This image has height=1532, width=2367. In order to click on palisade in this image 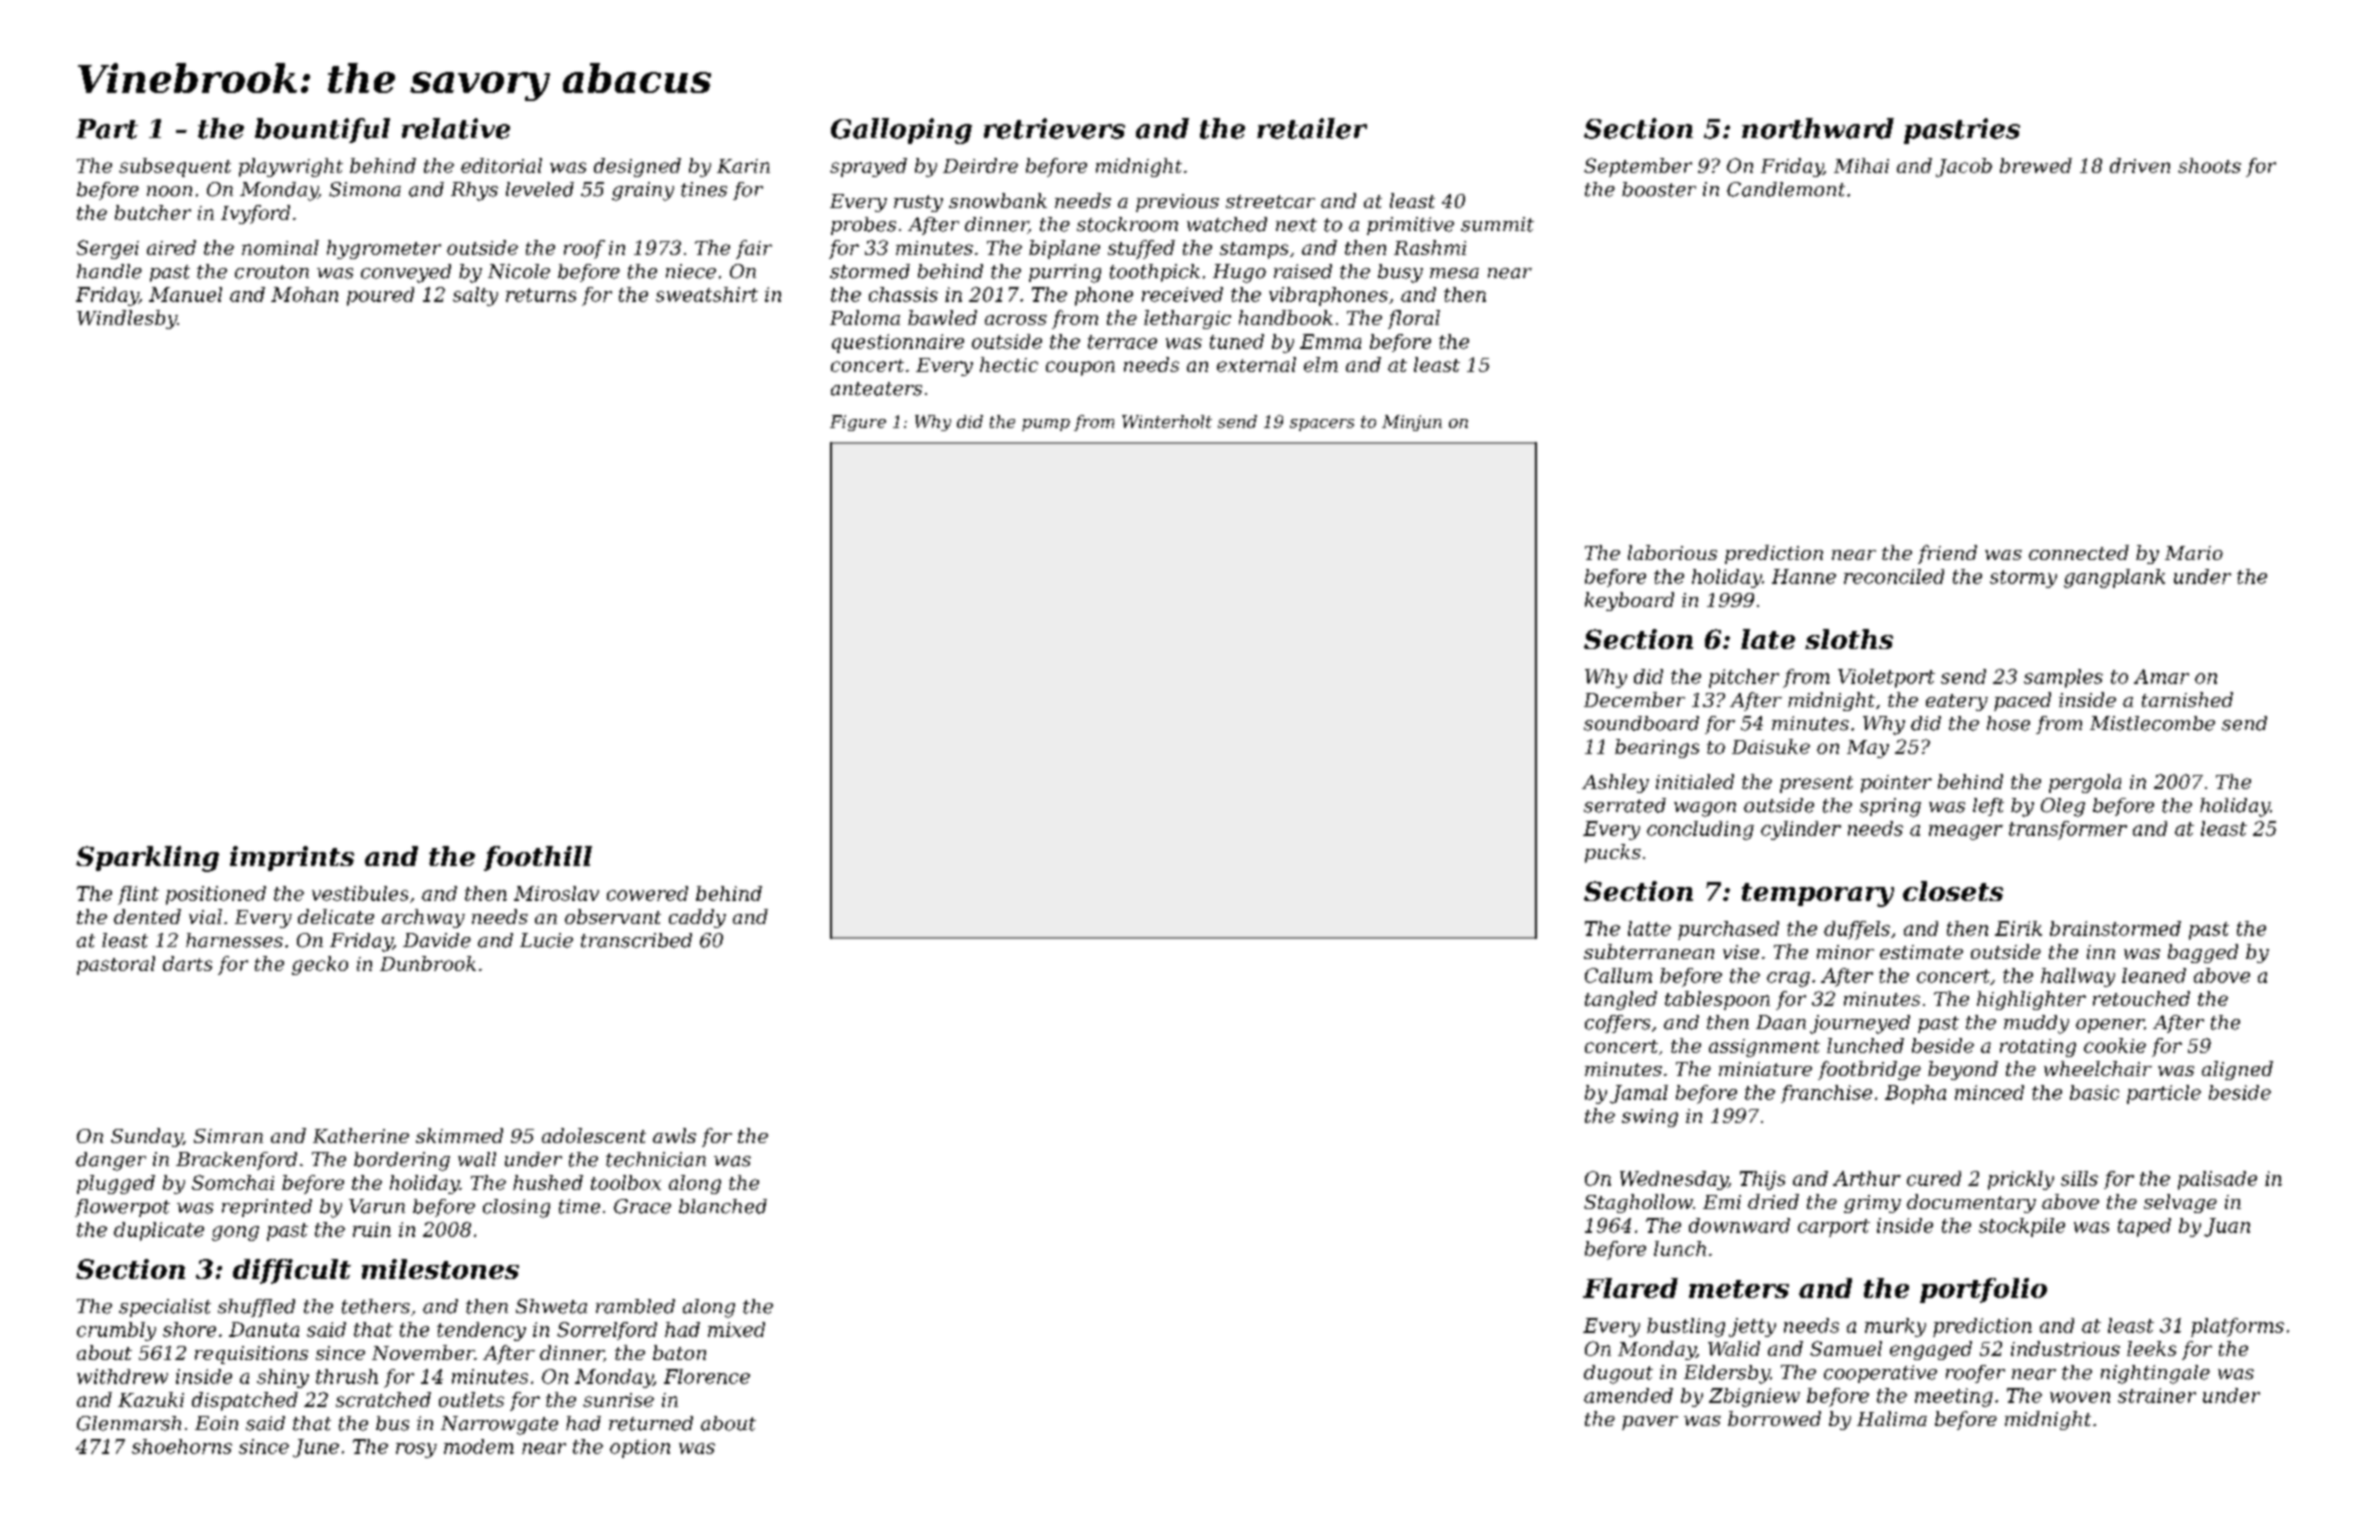, I will do `click(2217, 1180)`.
